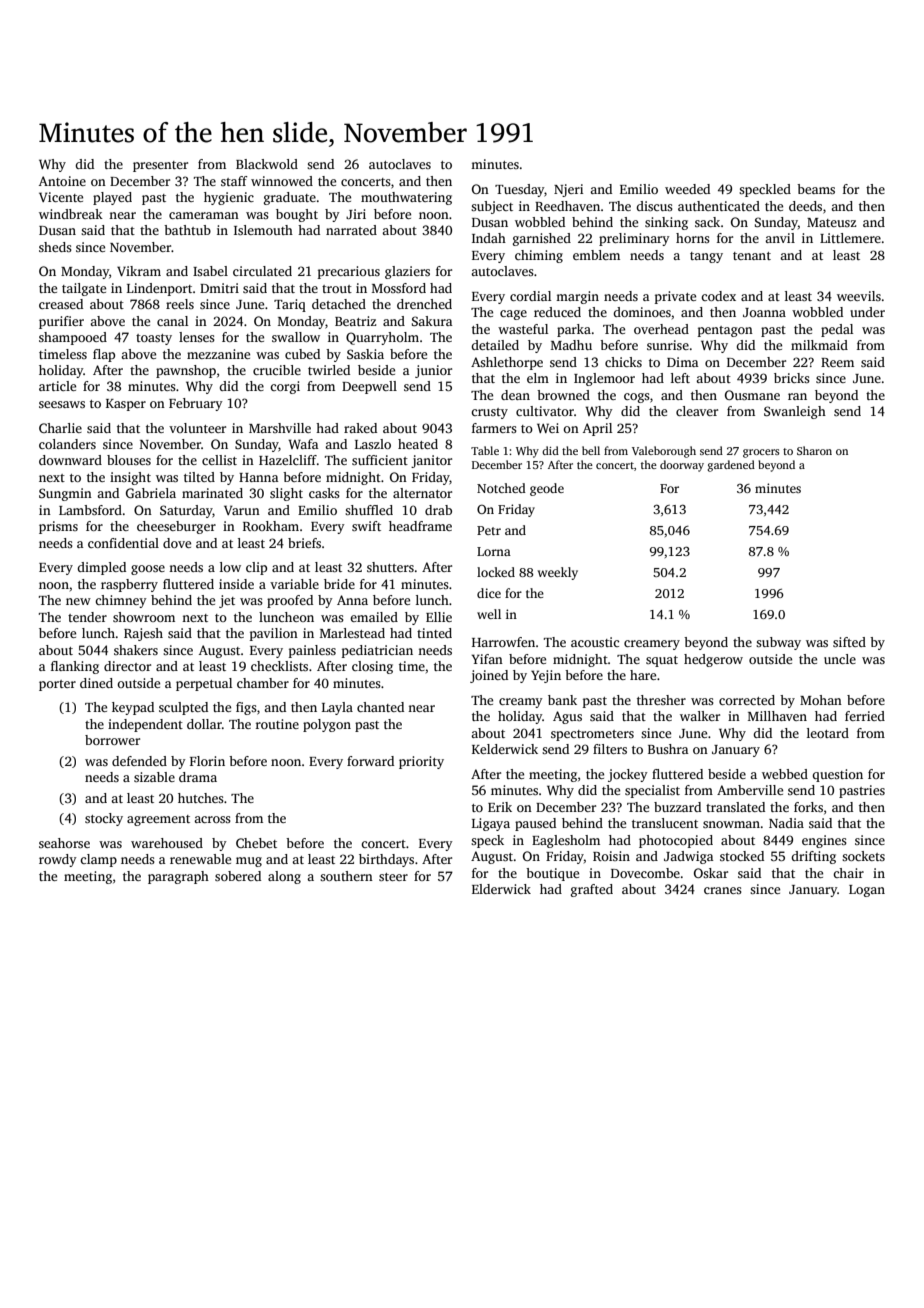  I want to click on hare, so click(643, 675).
